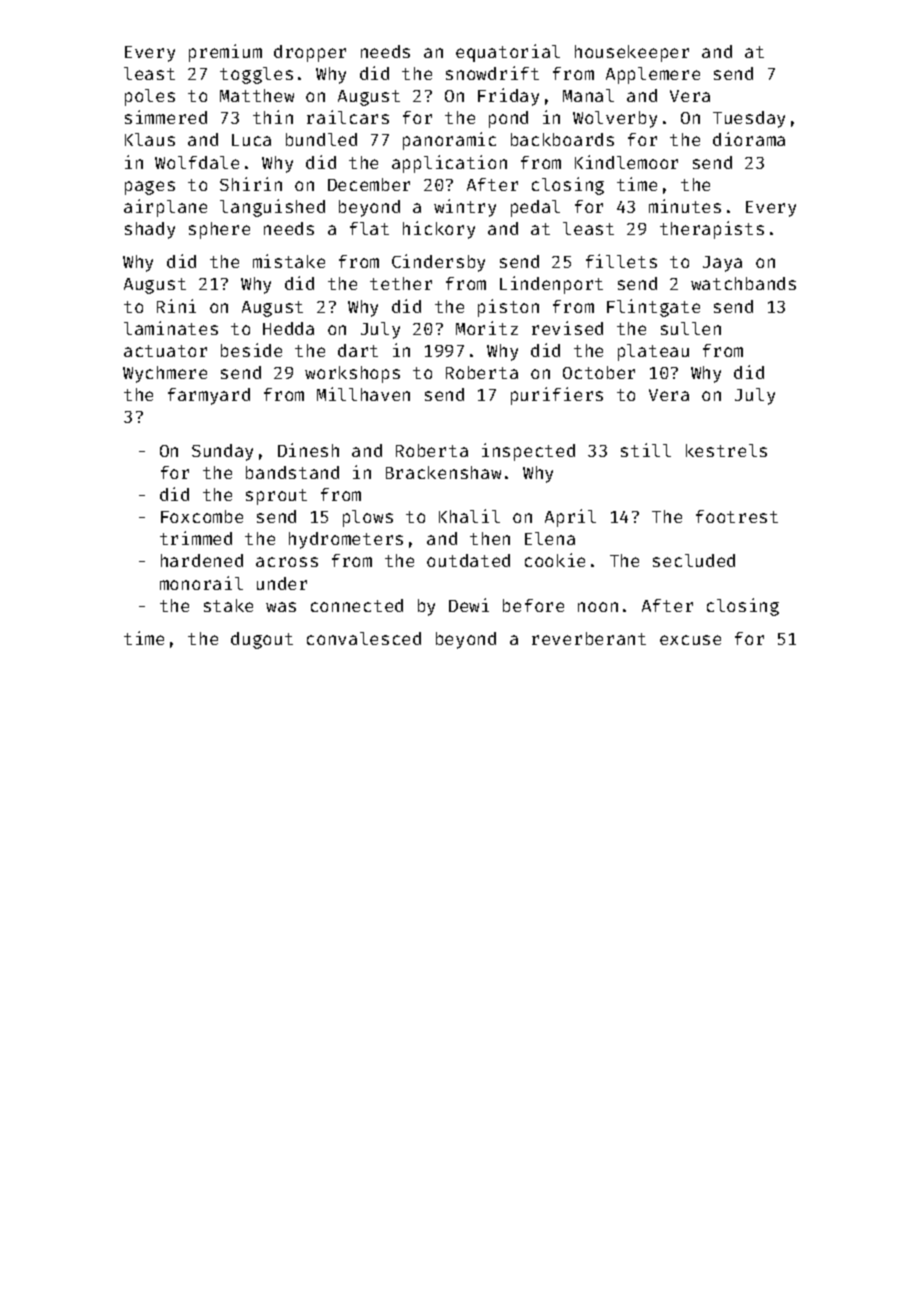 This page has width=924, height=1308. I want to click on Brackenshaw, so click(443, 472).
